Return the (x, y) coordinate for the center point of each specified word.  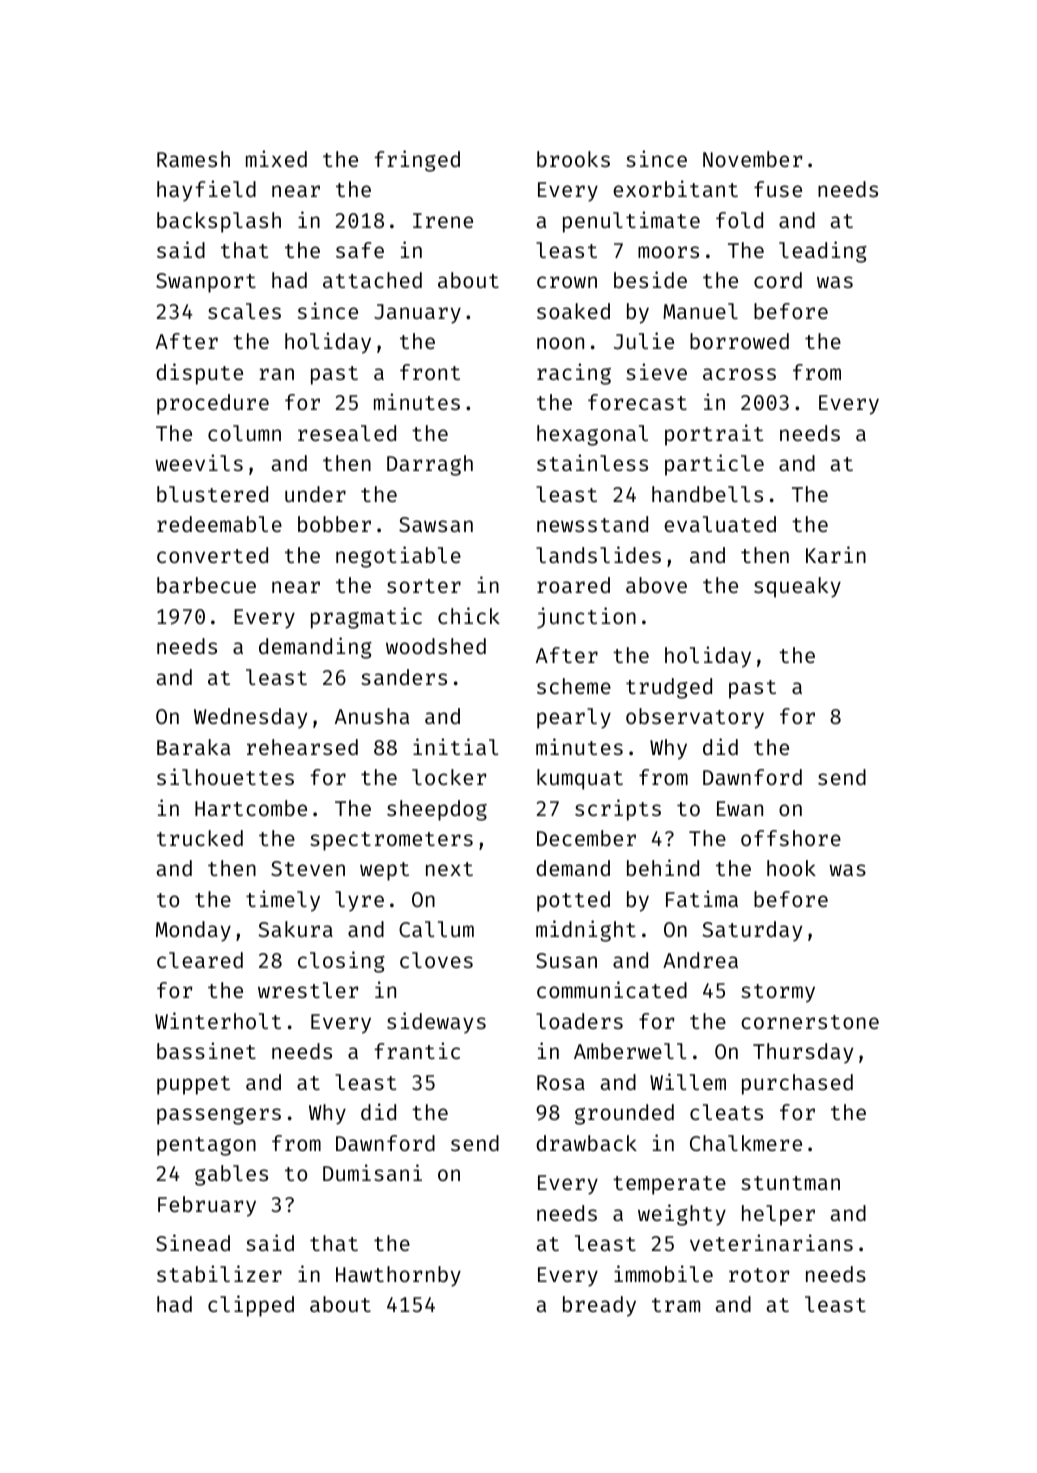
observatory (695, 718)
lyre (359, 901)
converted (212, 555)
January (417, 314)
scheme (574, 686)
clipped (251, 1306)
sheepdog (437, 810)
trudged (669, 688)
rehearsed (302, 747)
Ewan (740, 808)
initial (456, 746)
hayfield (206, 191)
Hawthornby (398, 1276)
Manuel (700, 311)
